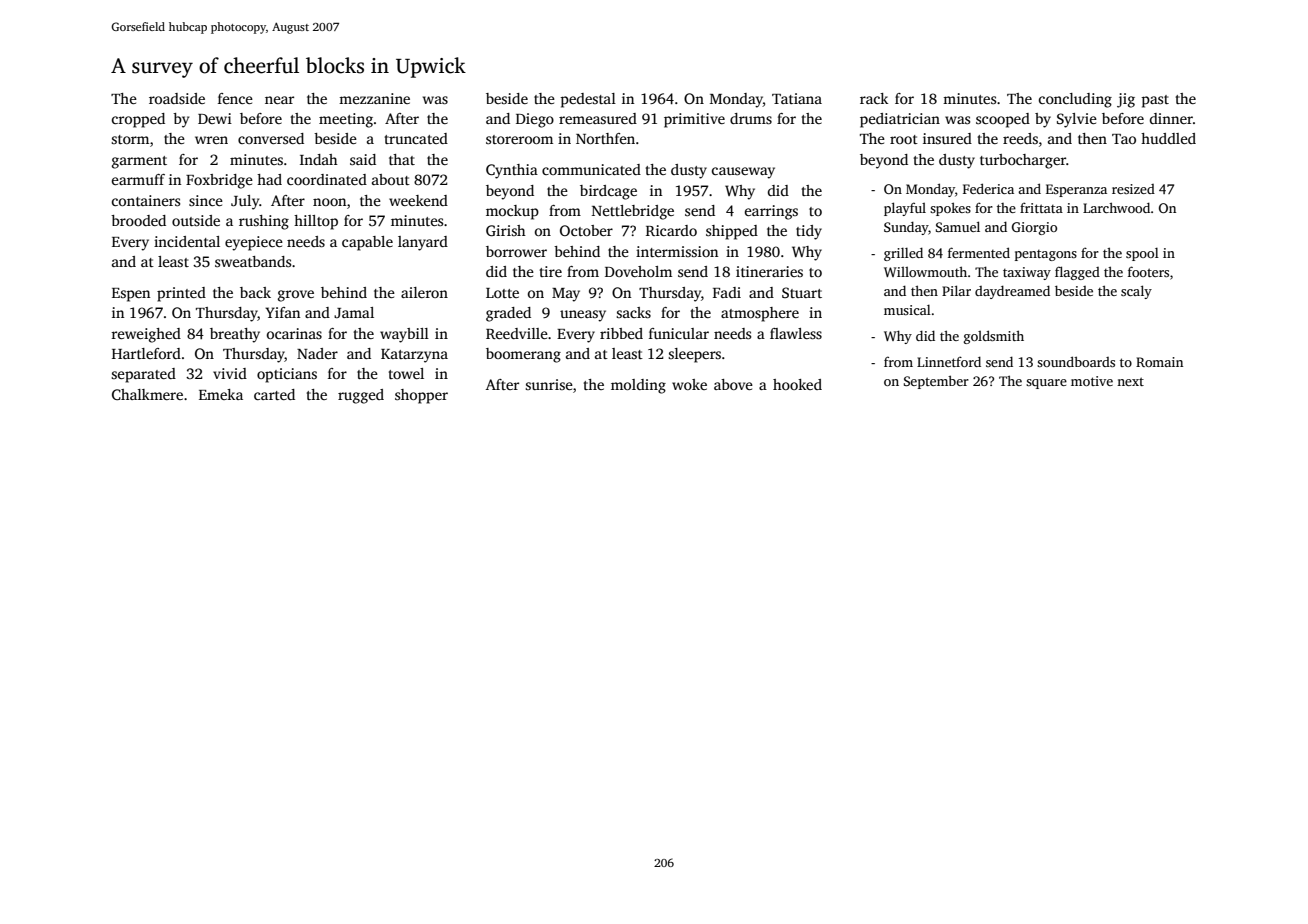  What do you see at coordinates (361, 396) in the screenshot?
I see `rugged` at bounding box center [361, 396].
